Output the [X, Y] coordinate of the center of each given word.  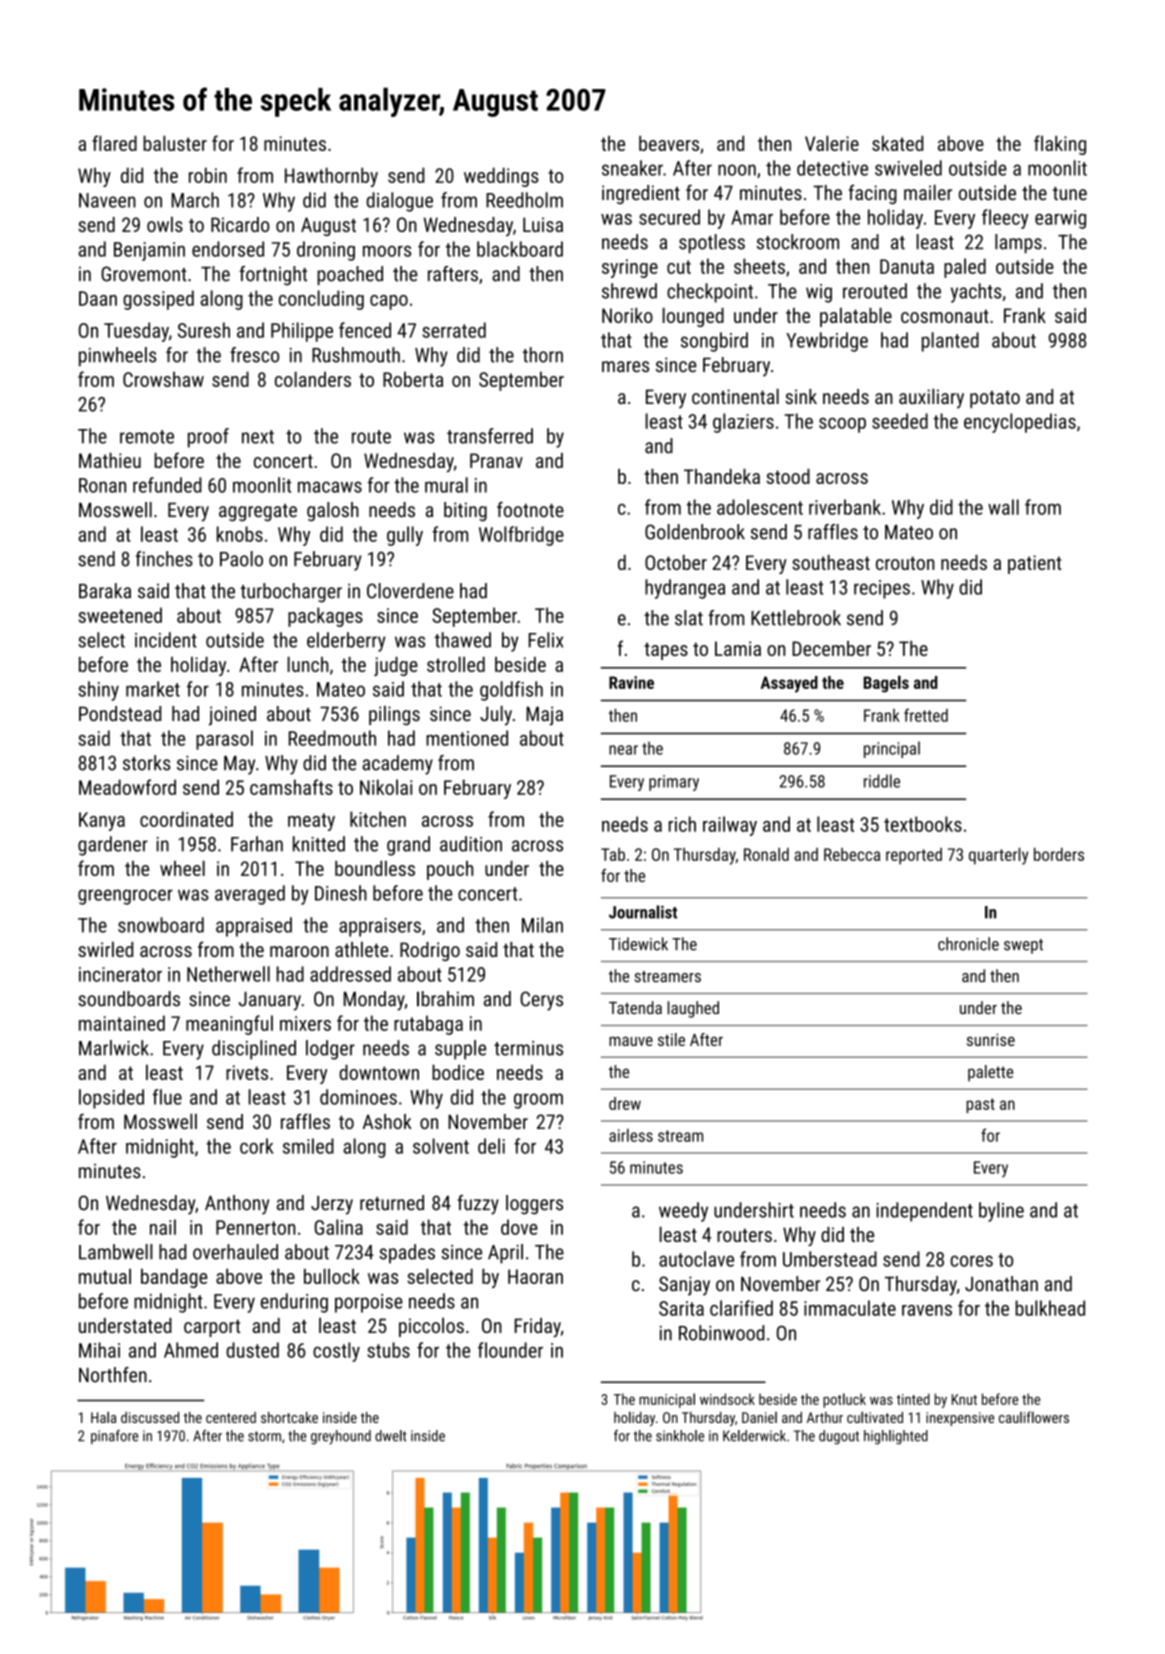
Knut [964, 1399]
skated [897, 143]
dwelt [391, 1436]
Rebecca [852, 854]
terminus [528, 1048]
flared [114, 143]
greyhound [341, 1437]
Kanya [102, 821]
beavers [669, 143]
